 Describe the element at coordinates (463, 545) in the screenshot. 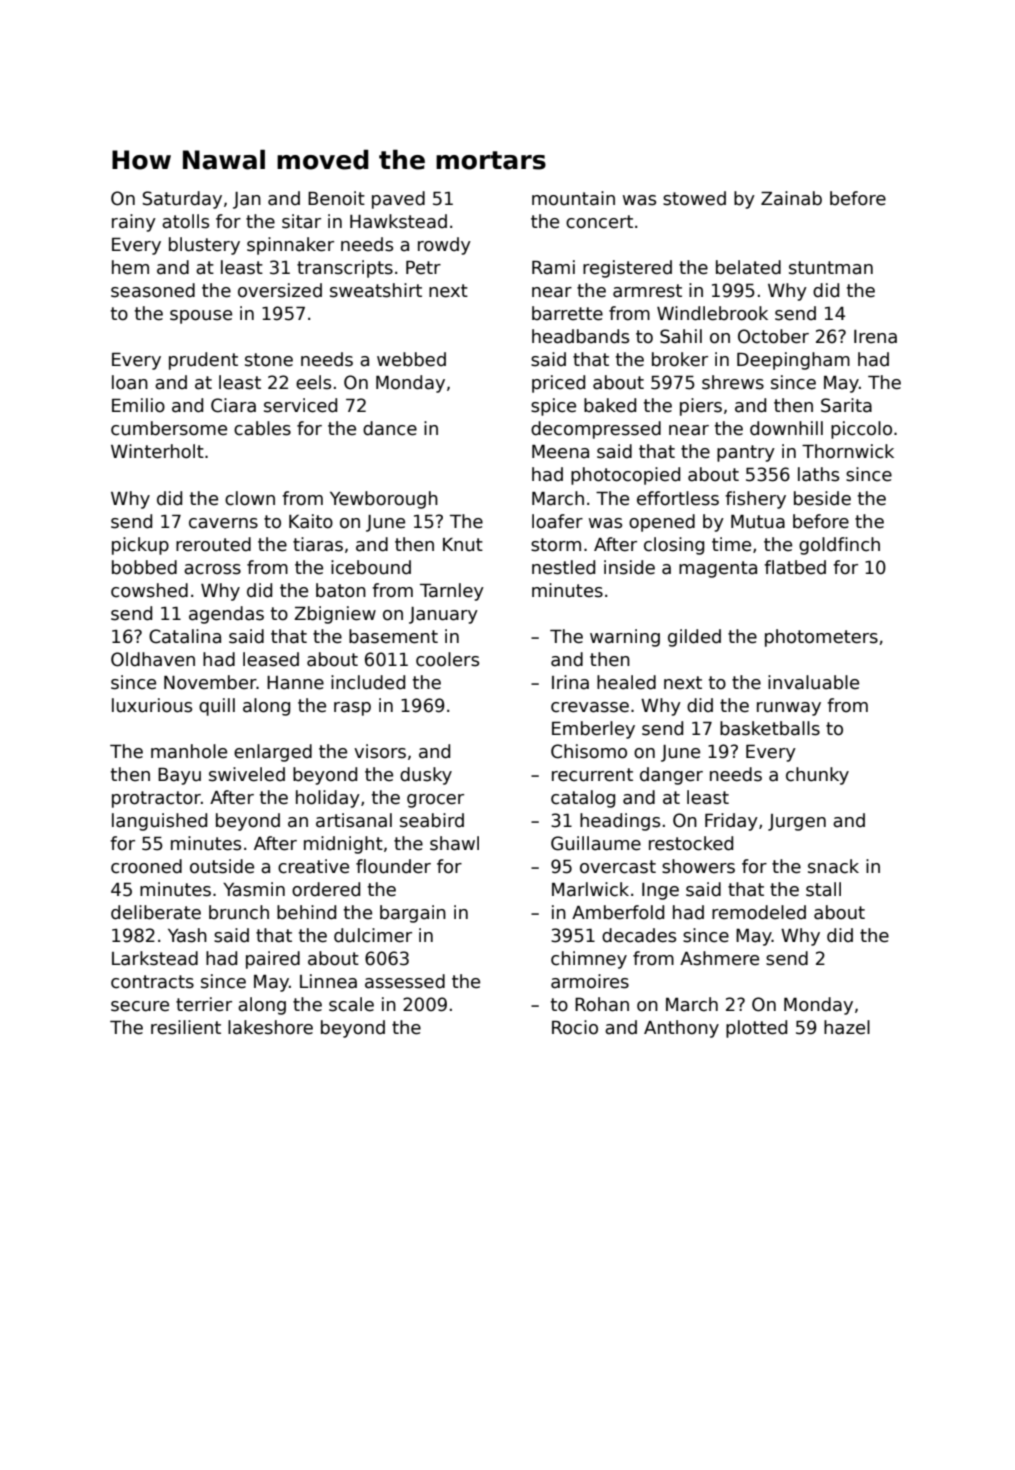

I see `Knut` at that location.
